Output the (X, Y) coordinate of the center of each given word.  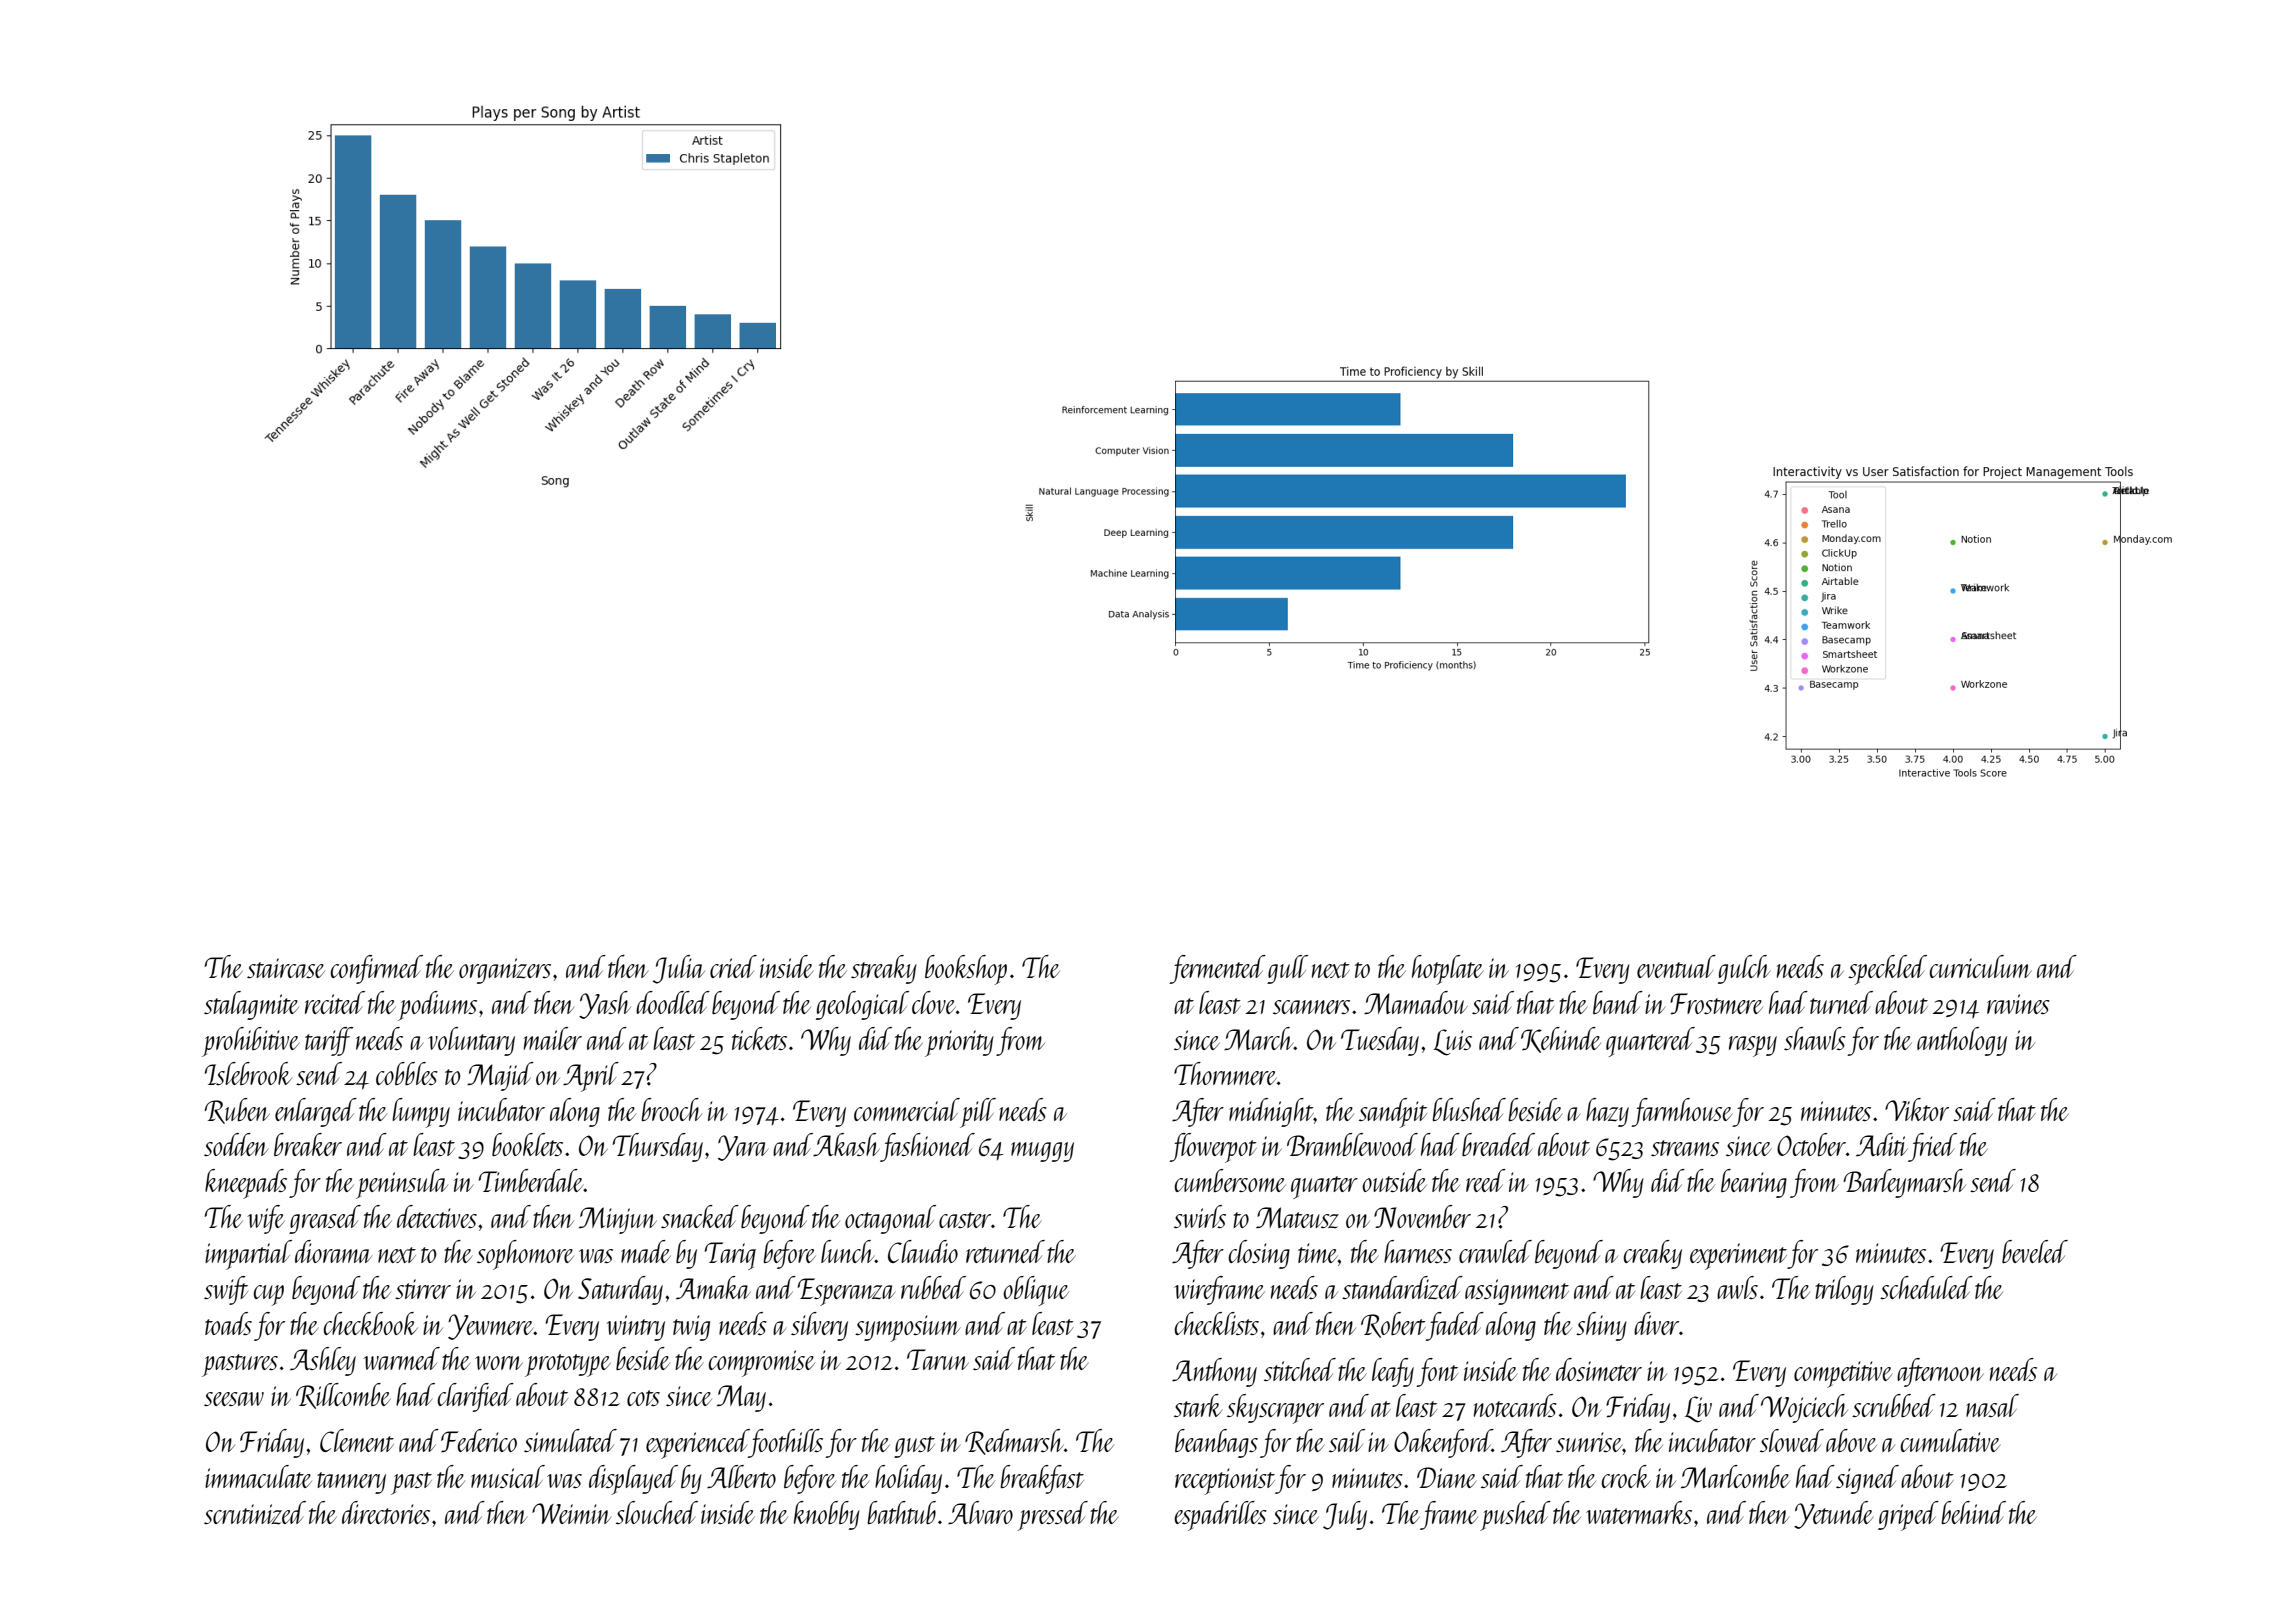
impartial (248, 1255)
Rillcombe (343, 1396)
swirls (1200, 1216)
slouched (657, 1512)
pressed (1053, 1516)
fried (1932, 1147)
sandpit (1393, 1113)
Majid (500, 1076)
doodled (673, 1002)
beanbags (1216, 1443)
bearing (1754, 1183)
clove (934, 1002)
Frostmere (1716, 1004)
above (1851, 1440)
